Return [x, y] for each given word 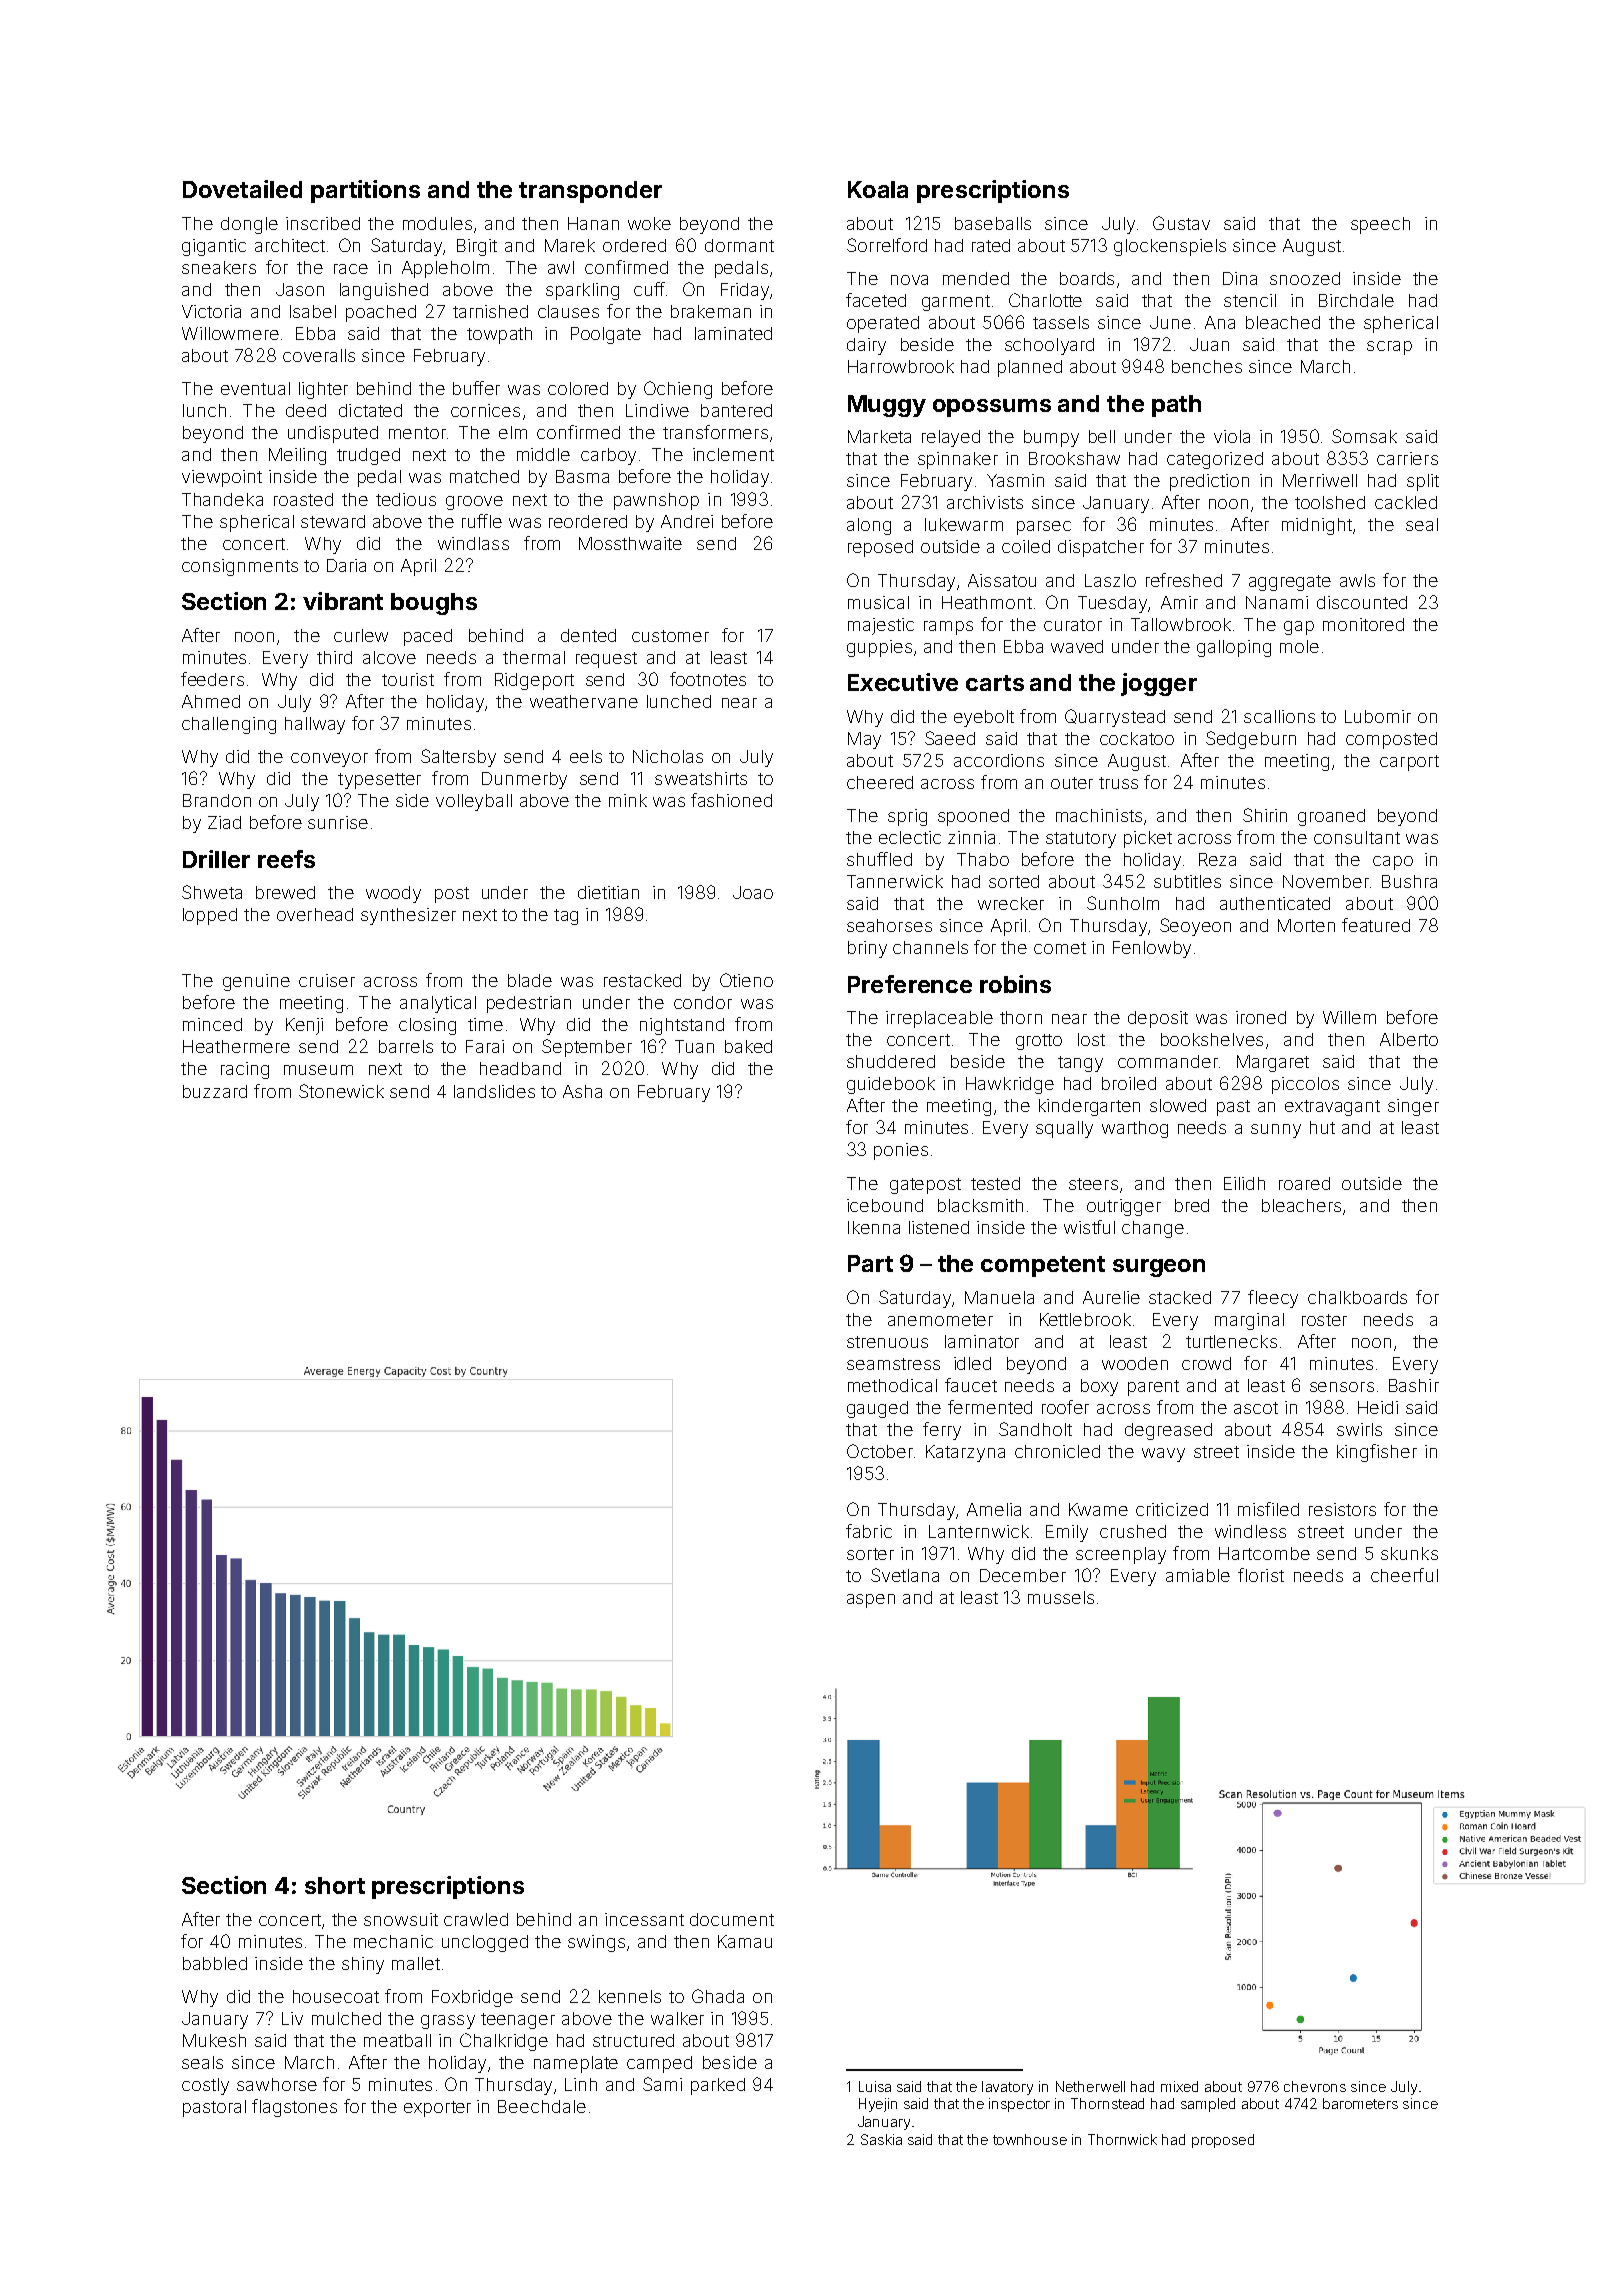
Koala [878, 189]
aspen [871, 1601]
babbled [215, 1963]
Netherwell [1090, 2086]
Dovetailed [242, 189]
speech [1380, 225]
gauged [877, 1409]
